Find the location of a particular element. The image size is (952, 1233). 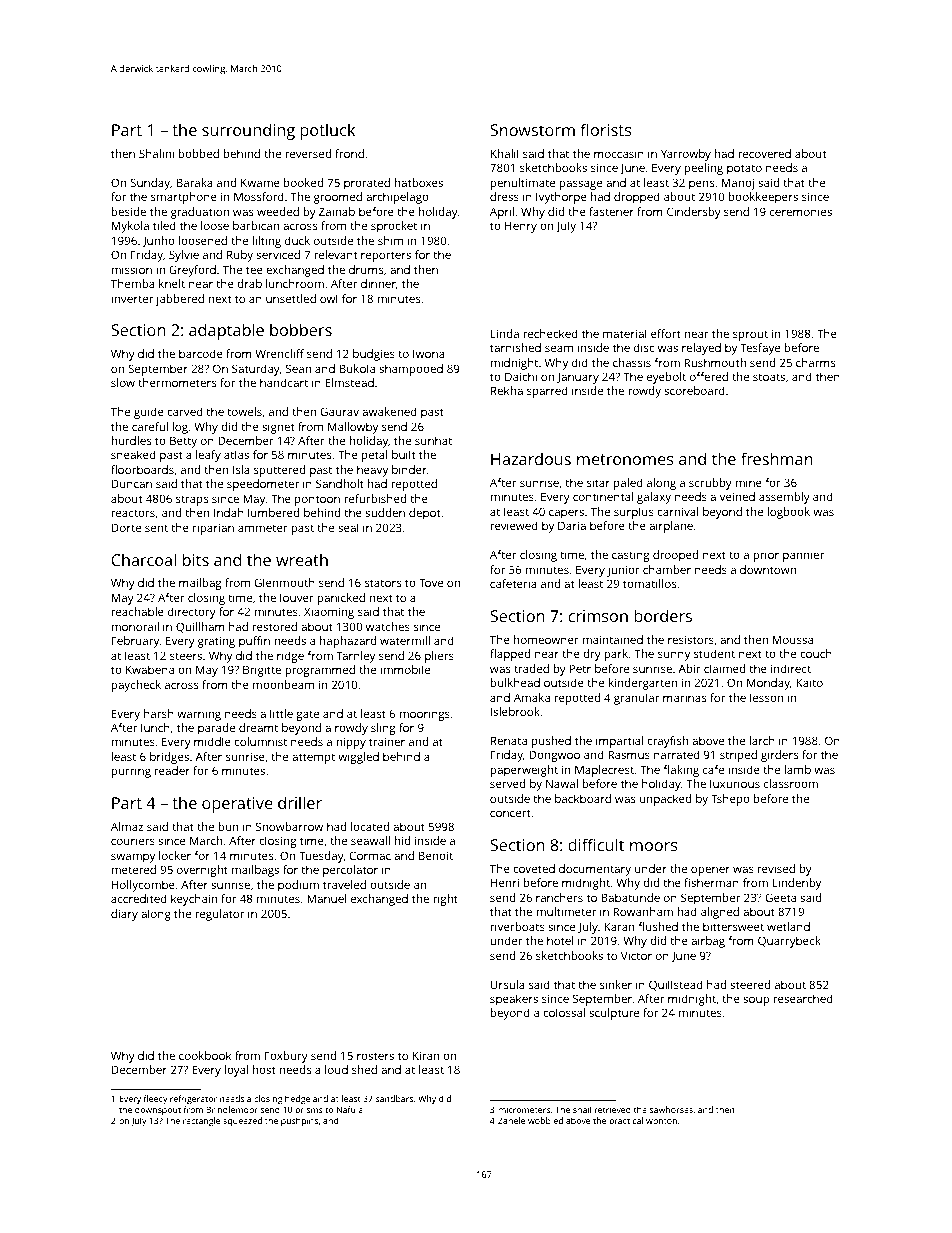

pushpins is located at coordinates (299, 1121).
